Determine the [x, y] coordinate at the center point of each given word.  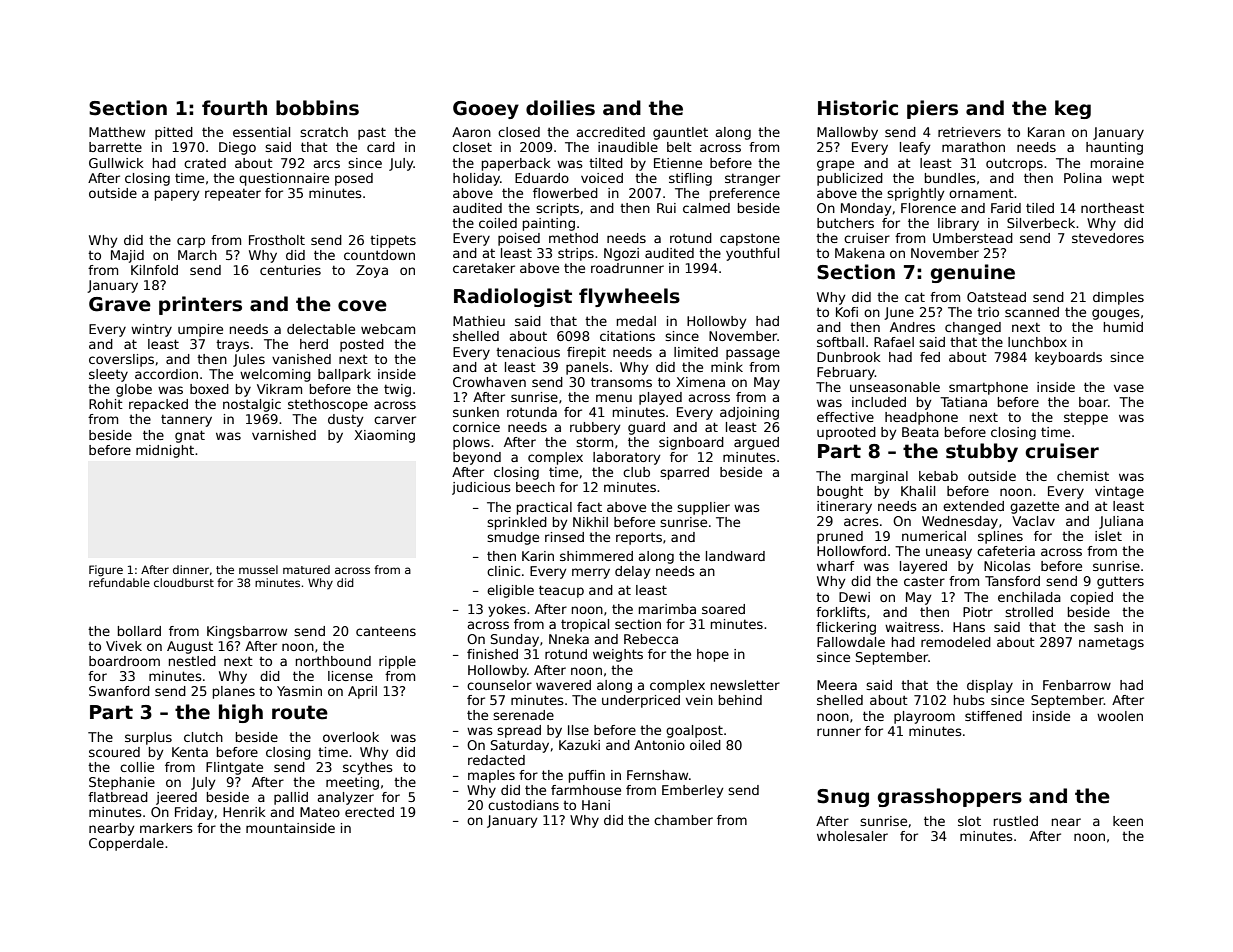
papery [177, 195]
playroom [924, 717]
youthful [752, 254]
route [300, 712]
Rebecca [651, 639]
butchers [845, 223]
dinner [191, 569]
